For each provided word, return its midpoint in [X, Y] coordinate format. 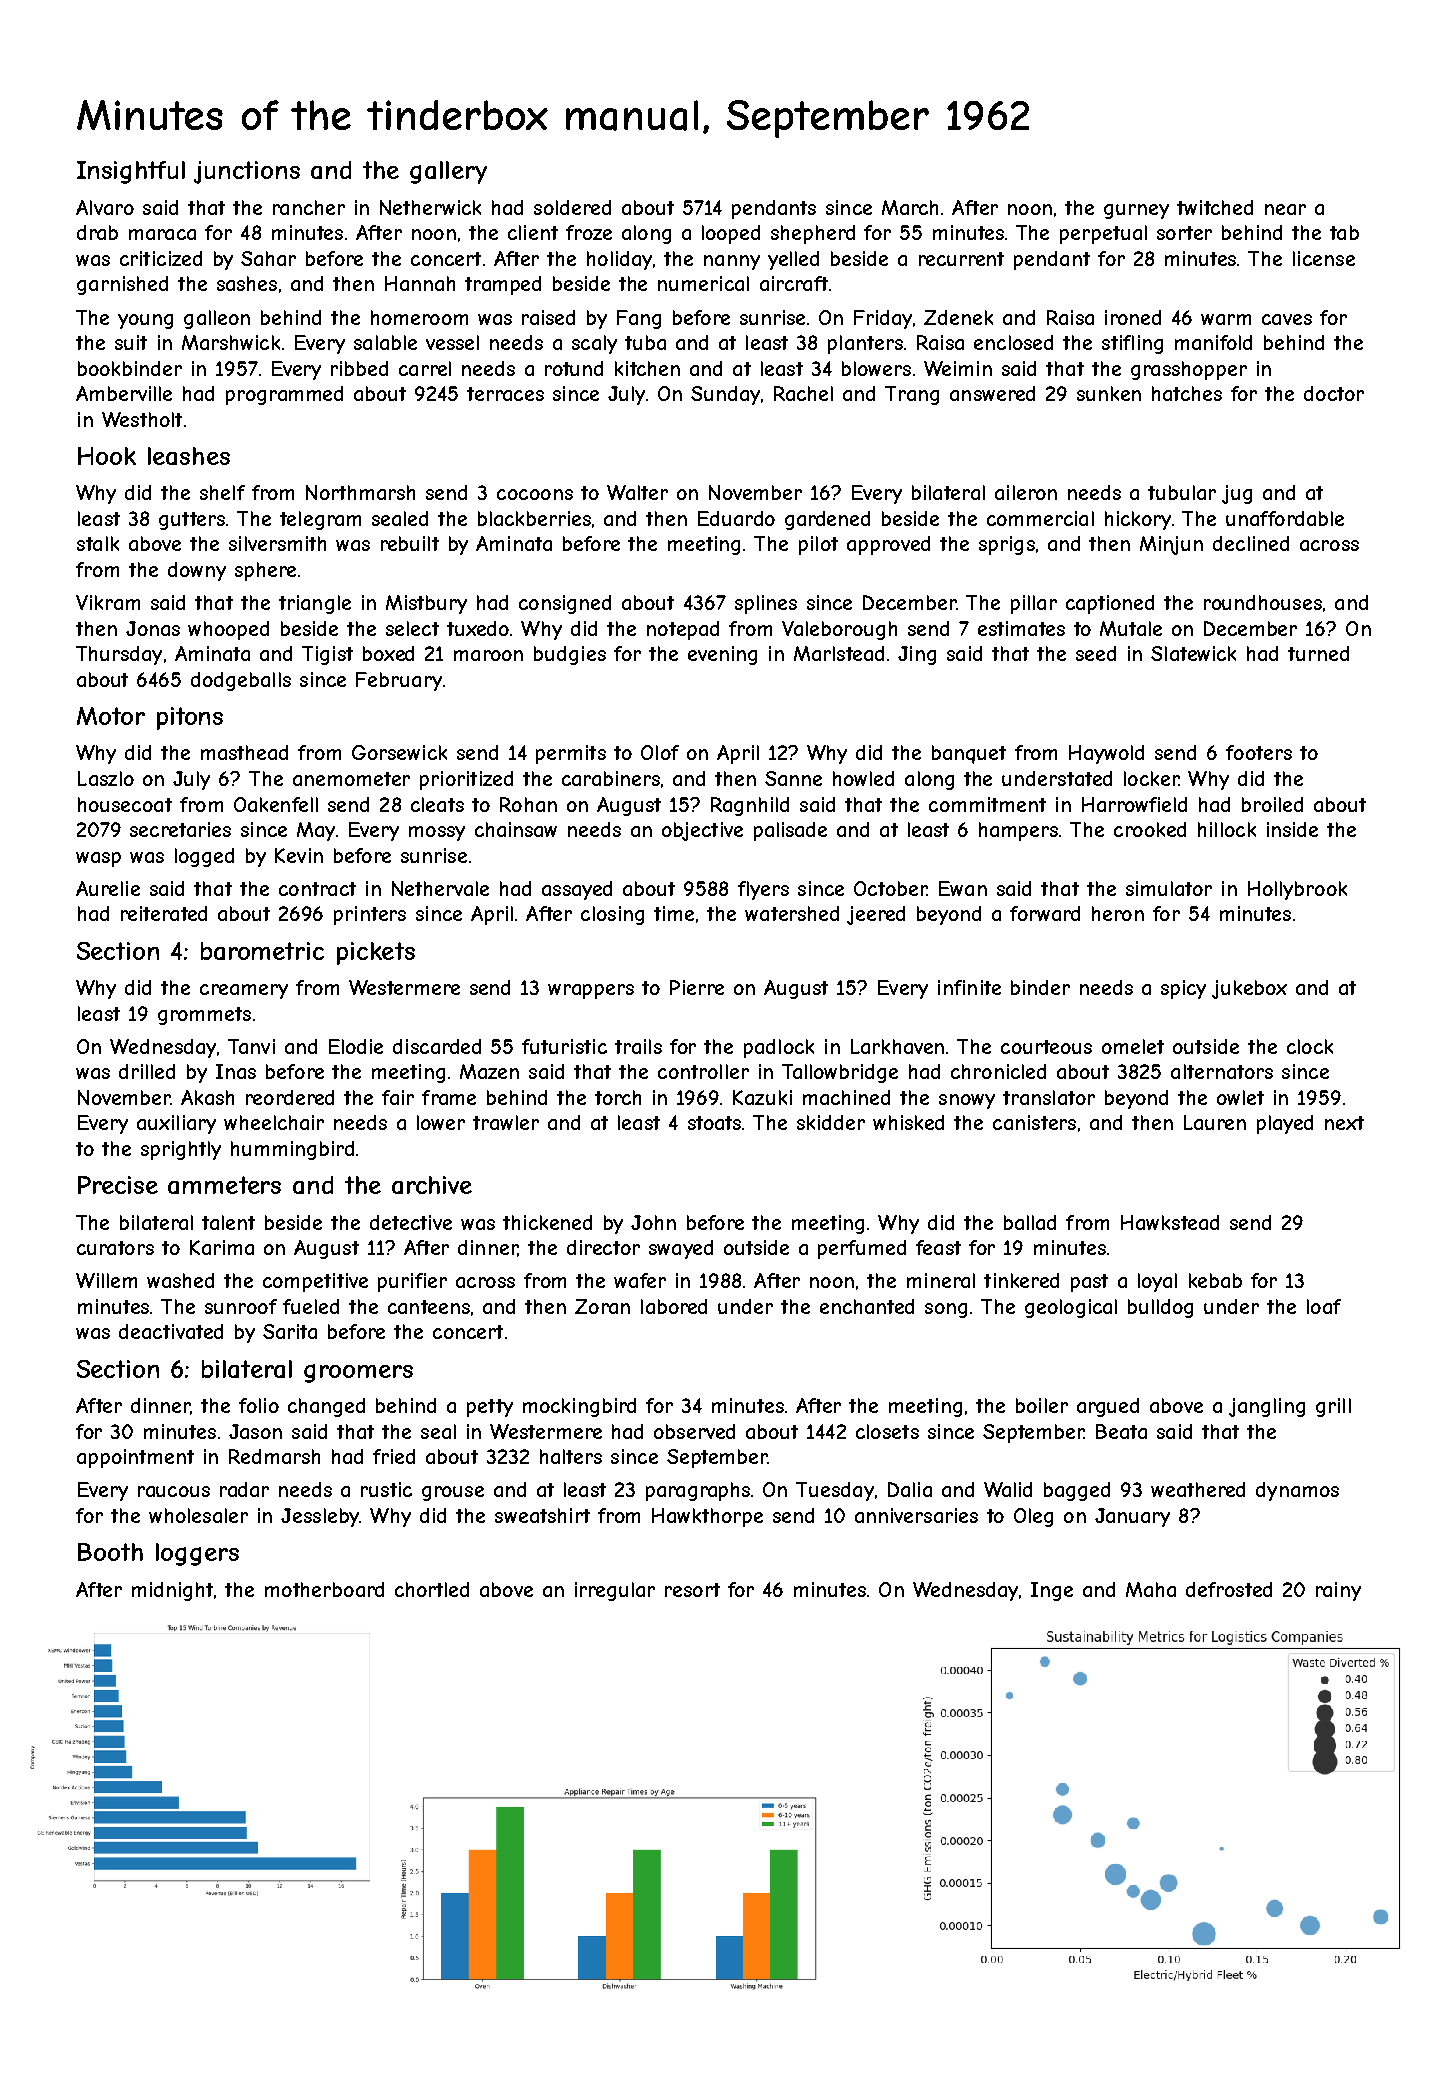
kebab [1215, 1280]
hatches [1187, 393]
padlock [779, 1048]
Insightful [131, 172]
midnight [172, 1591]
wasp [98, 859]
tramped [503, 285]
